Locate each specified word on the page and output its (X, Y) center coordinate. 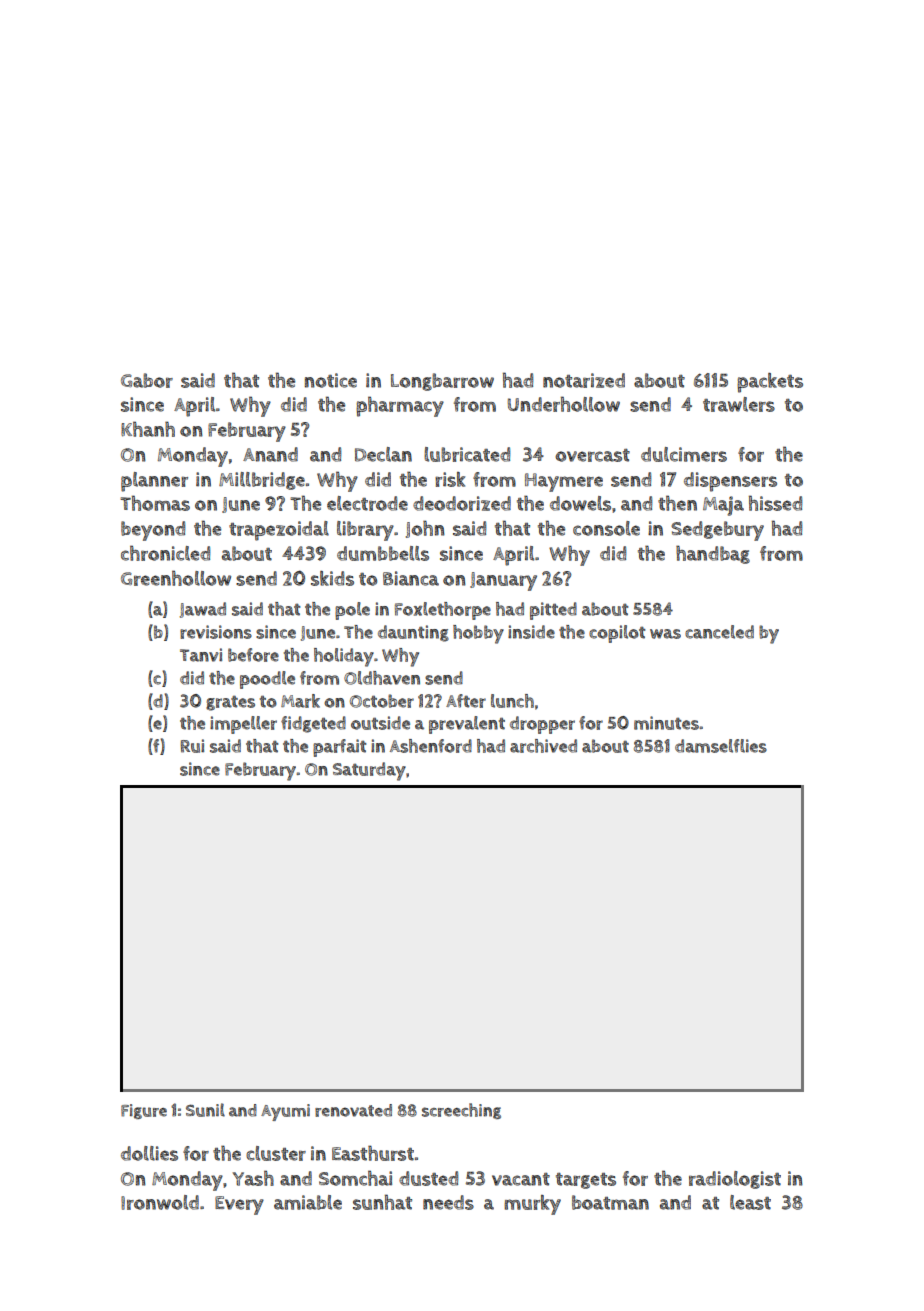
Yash (253, 1178)
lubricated (467, 454)
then (677, 503)
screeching (461, 1111)
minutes (666, 723)
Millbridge (262, 481)
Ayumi (285, 1112)
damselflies (721, 746)
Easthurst (373, 1153)
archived (543, 746)
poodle (267, 680)
